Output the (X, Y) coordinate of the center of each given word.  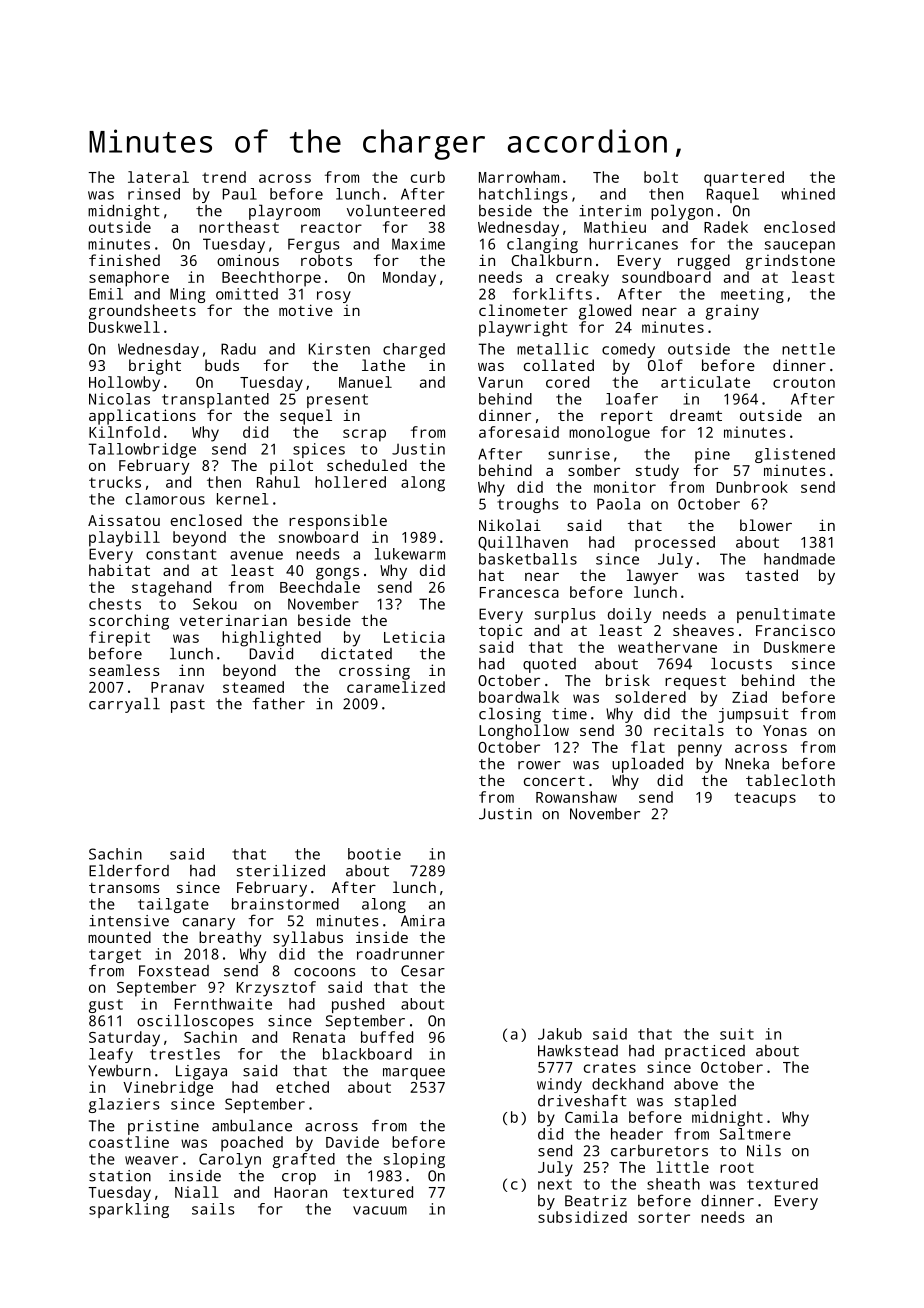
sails (213, 1209)
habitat (119, 570)
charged (414, 350)
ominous (248, 260)
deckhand (627, 1084)
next (555, 1184)
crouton (804, 382)
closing (510, 715)
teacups (765, 799)
